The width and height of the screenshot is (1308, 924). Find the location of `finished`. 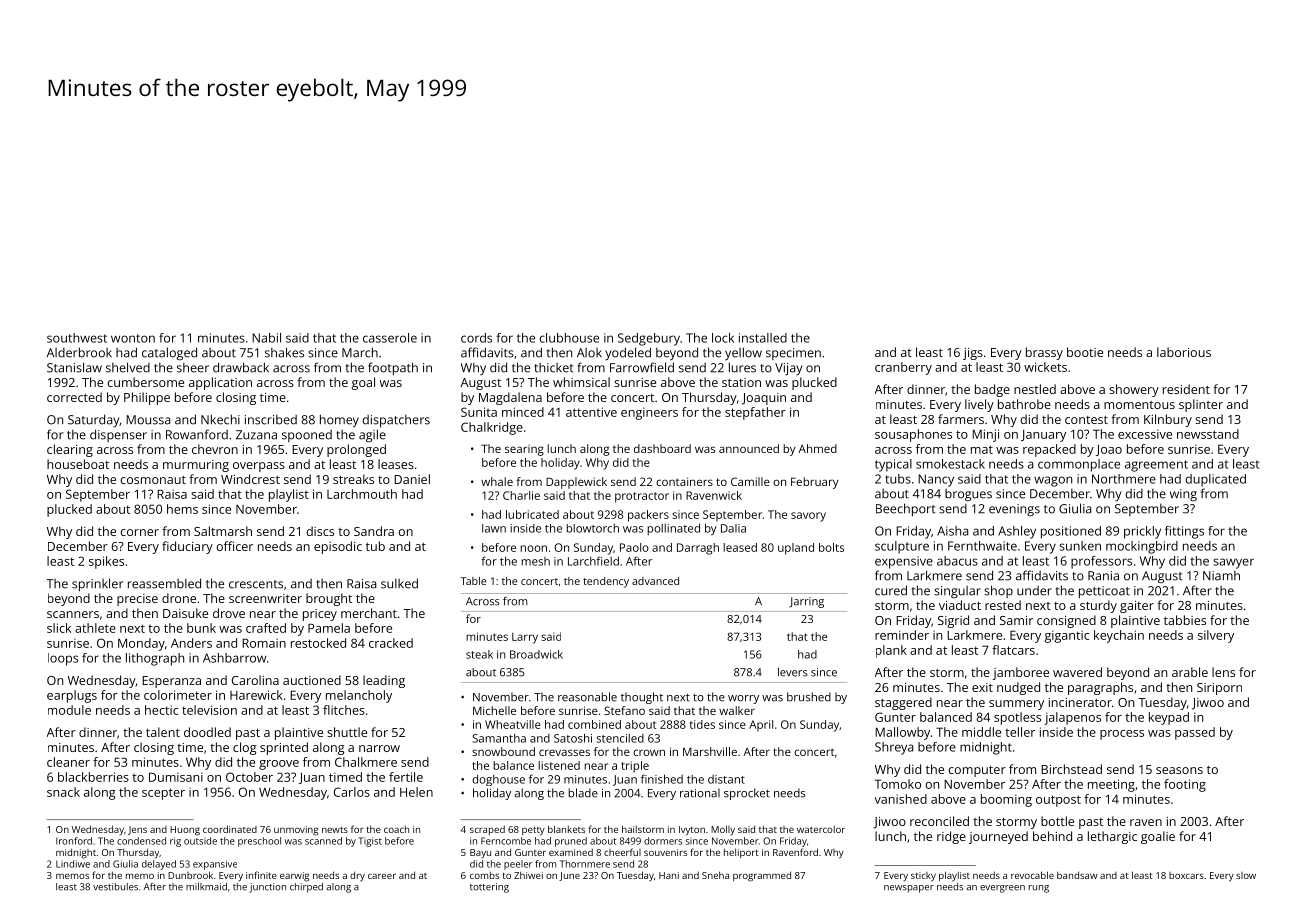

finished is located at coordinates (662, 779).
